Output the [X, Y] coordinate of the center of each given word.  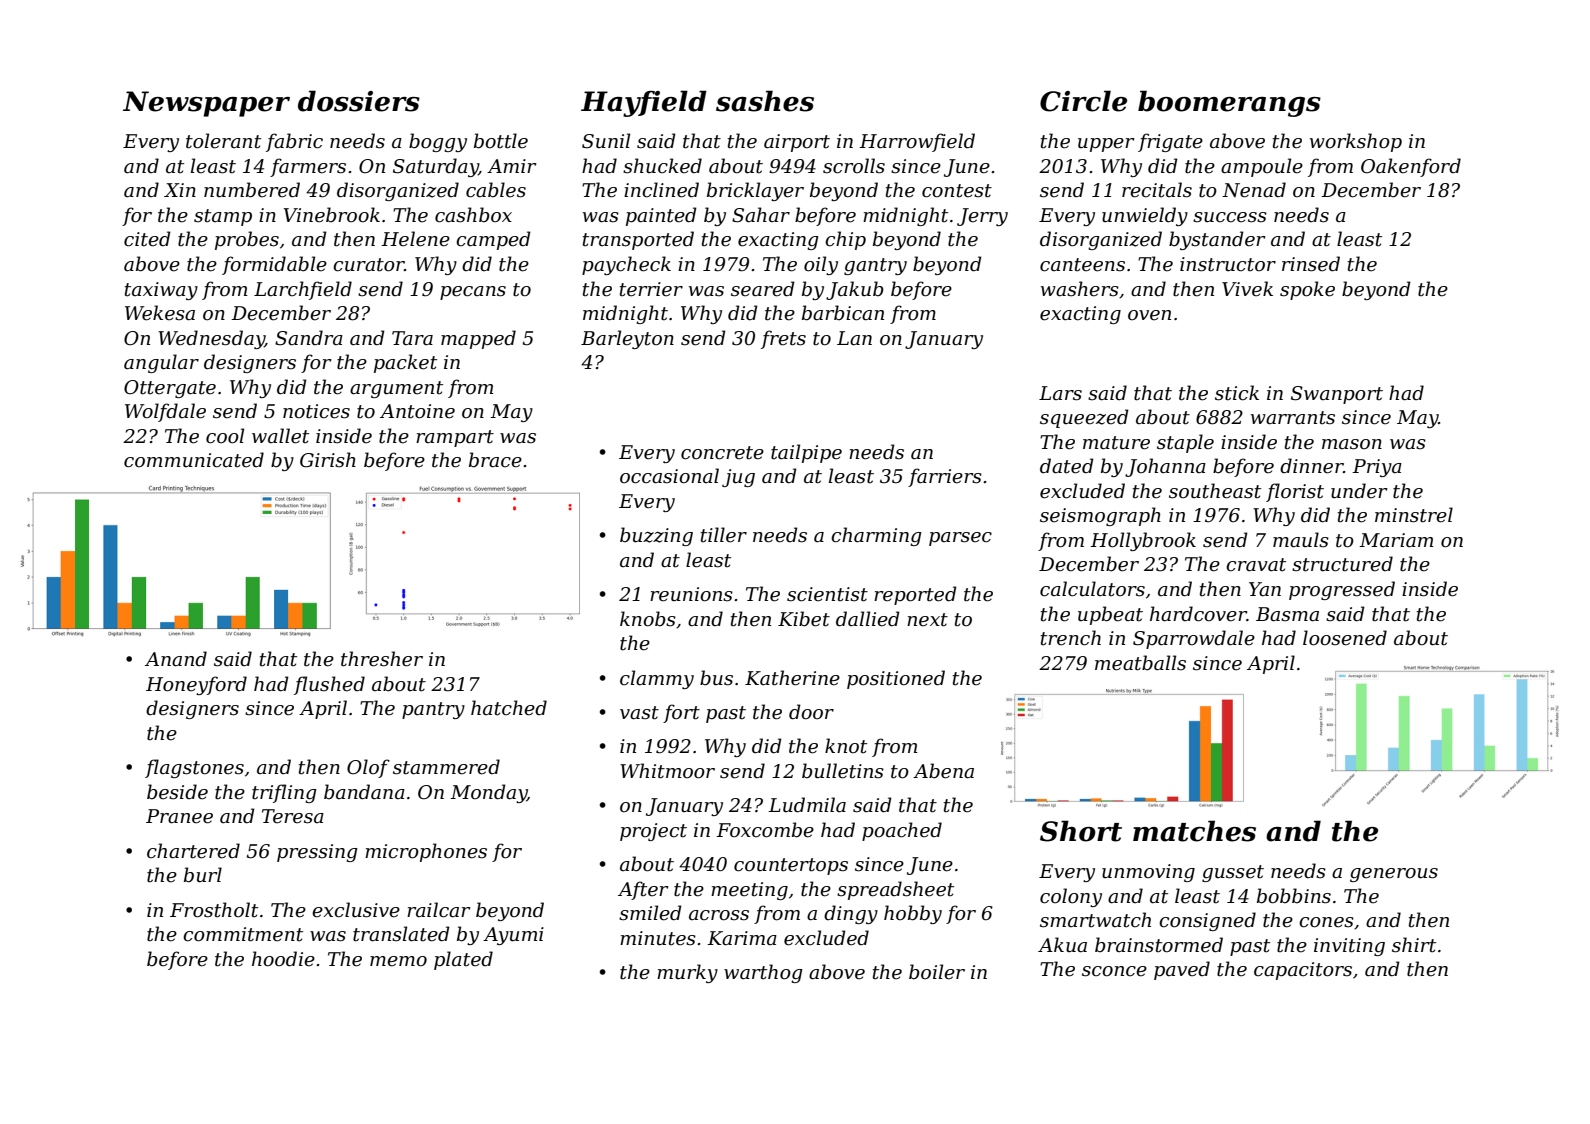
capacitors [1303, 971]
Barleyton [627, 339]
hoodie [283, 959]
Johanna [1165, 467]
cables [496, 190]
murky [687, 973]
